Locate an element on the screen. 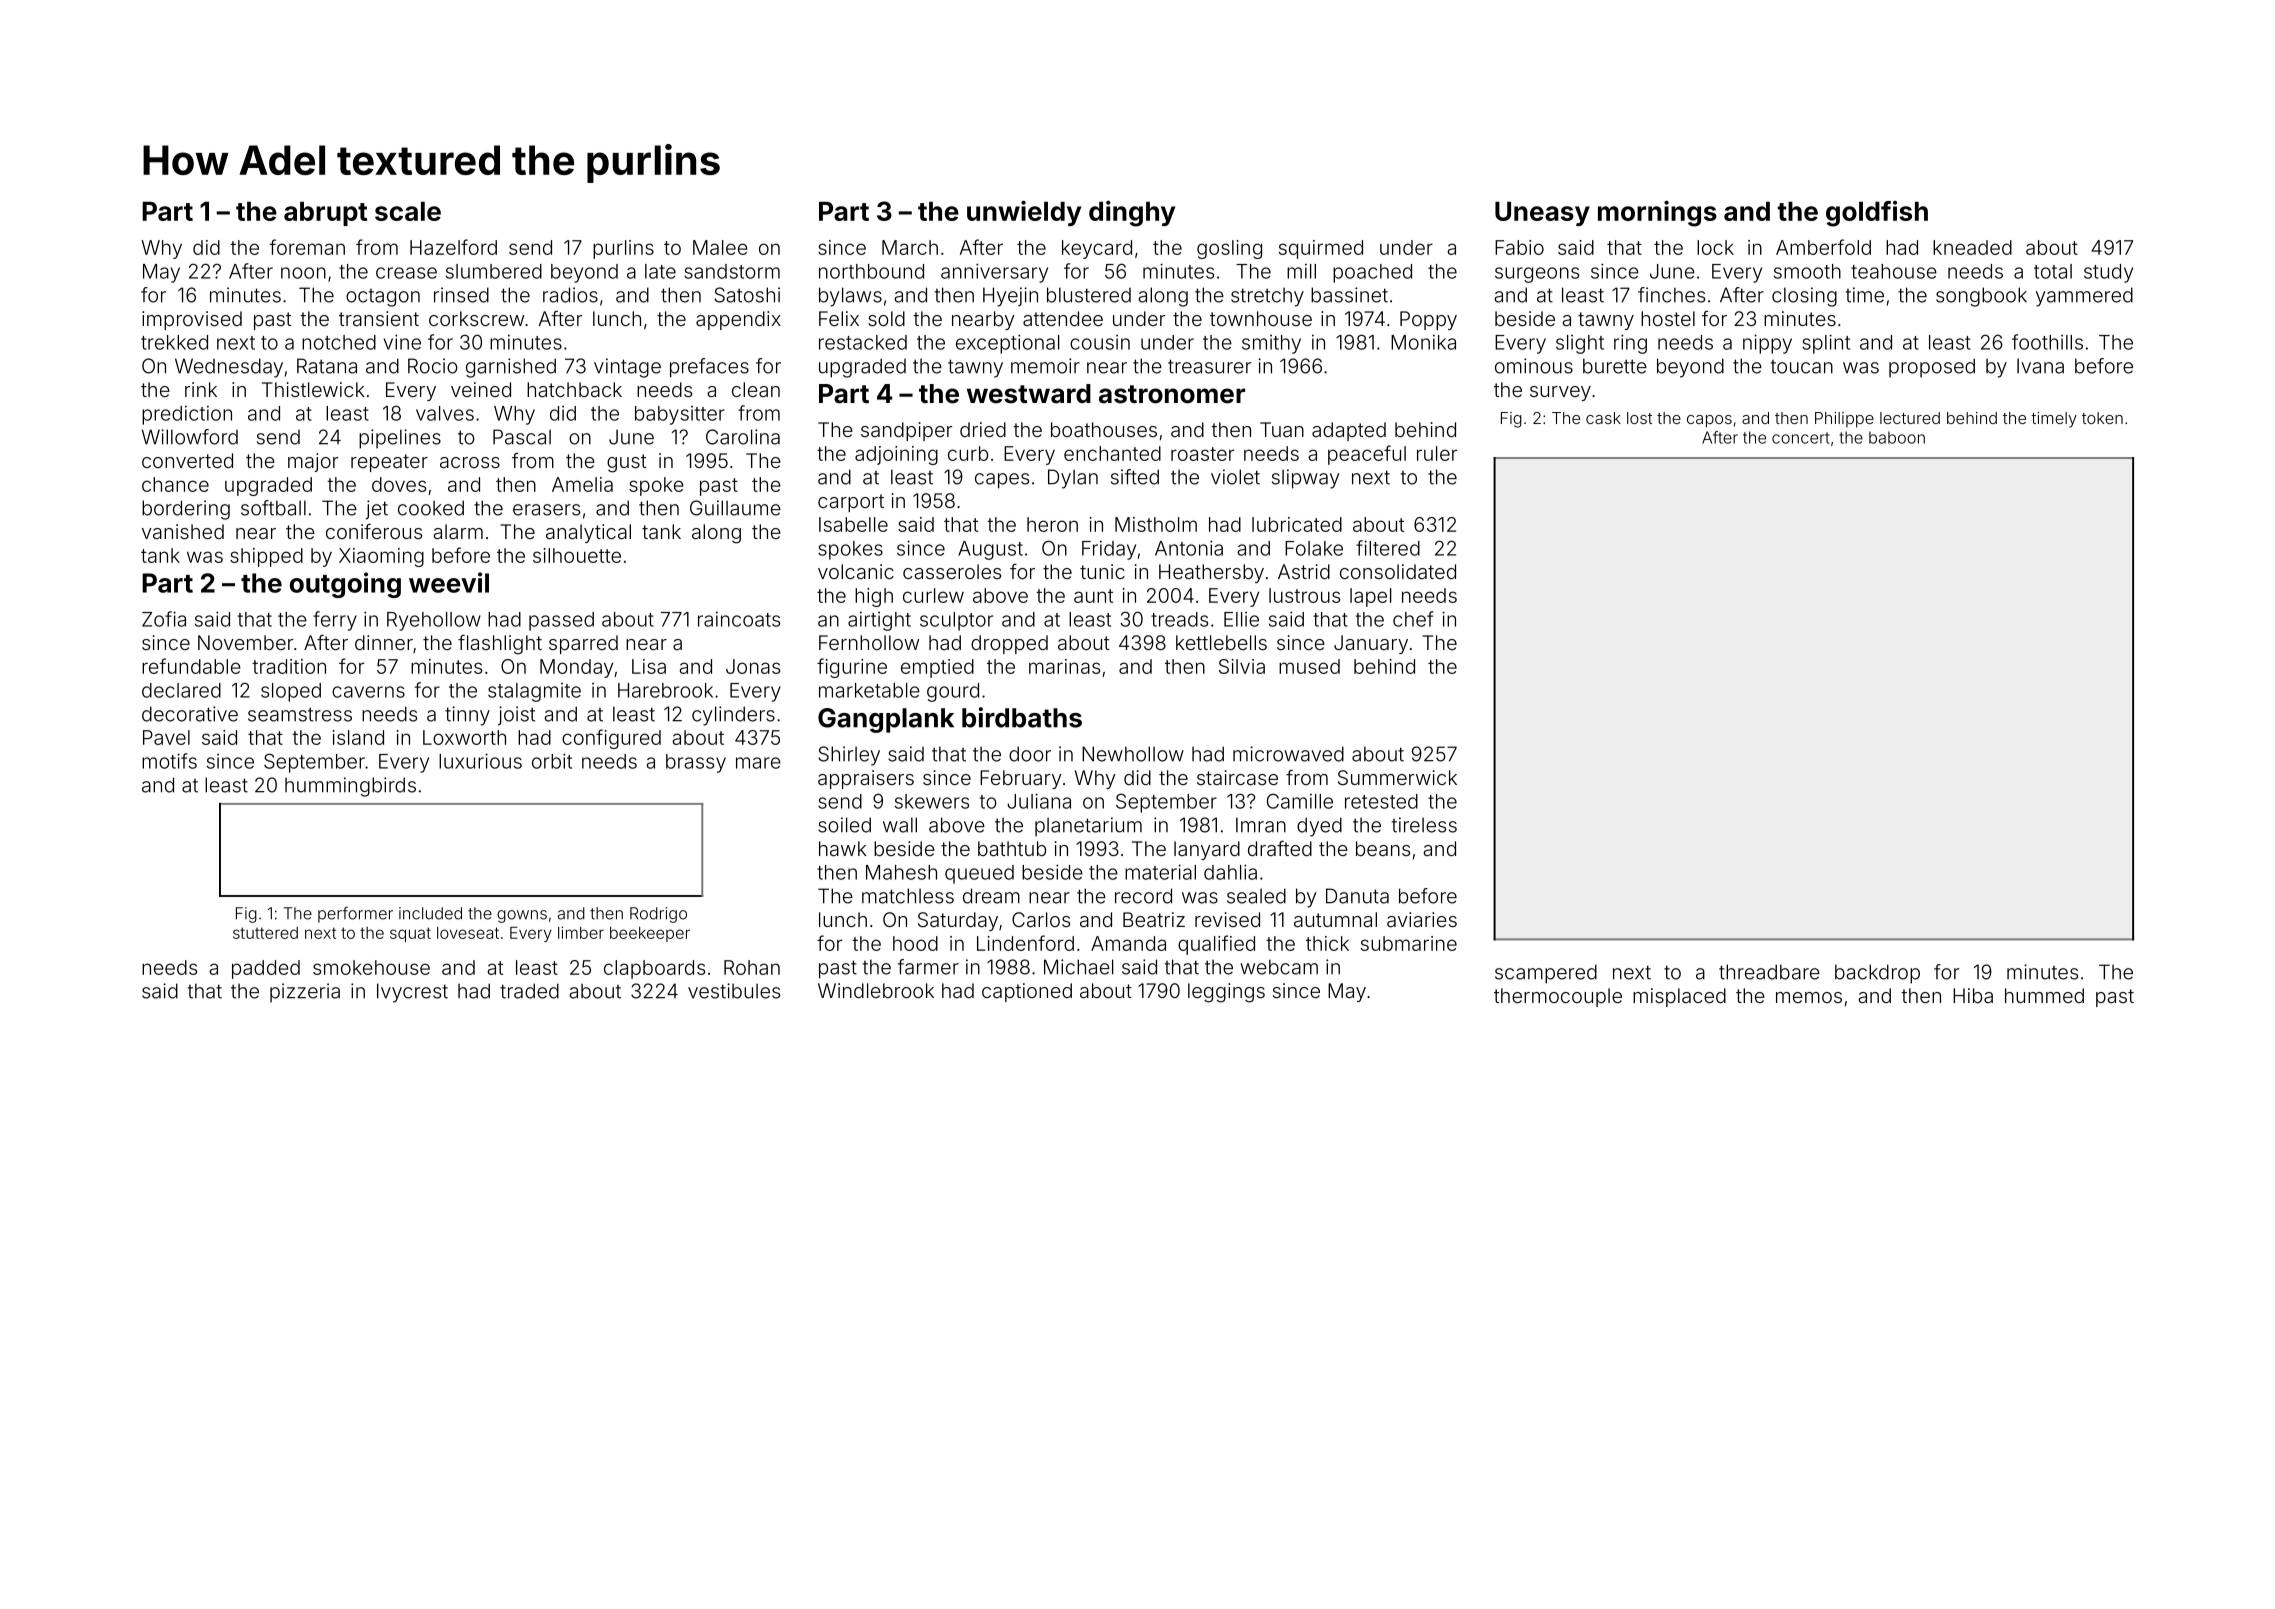 This screenshot has width=2275, height=1609. scale is located at coordinates (408, 211).
